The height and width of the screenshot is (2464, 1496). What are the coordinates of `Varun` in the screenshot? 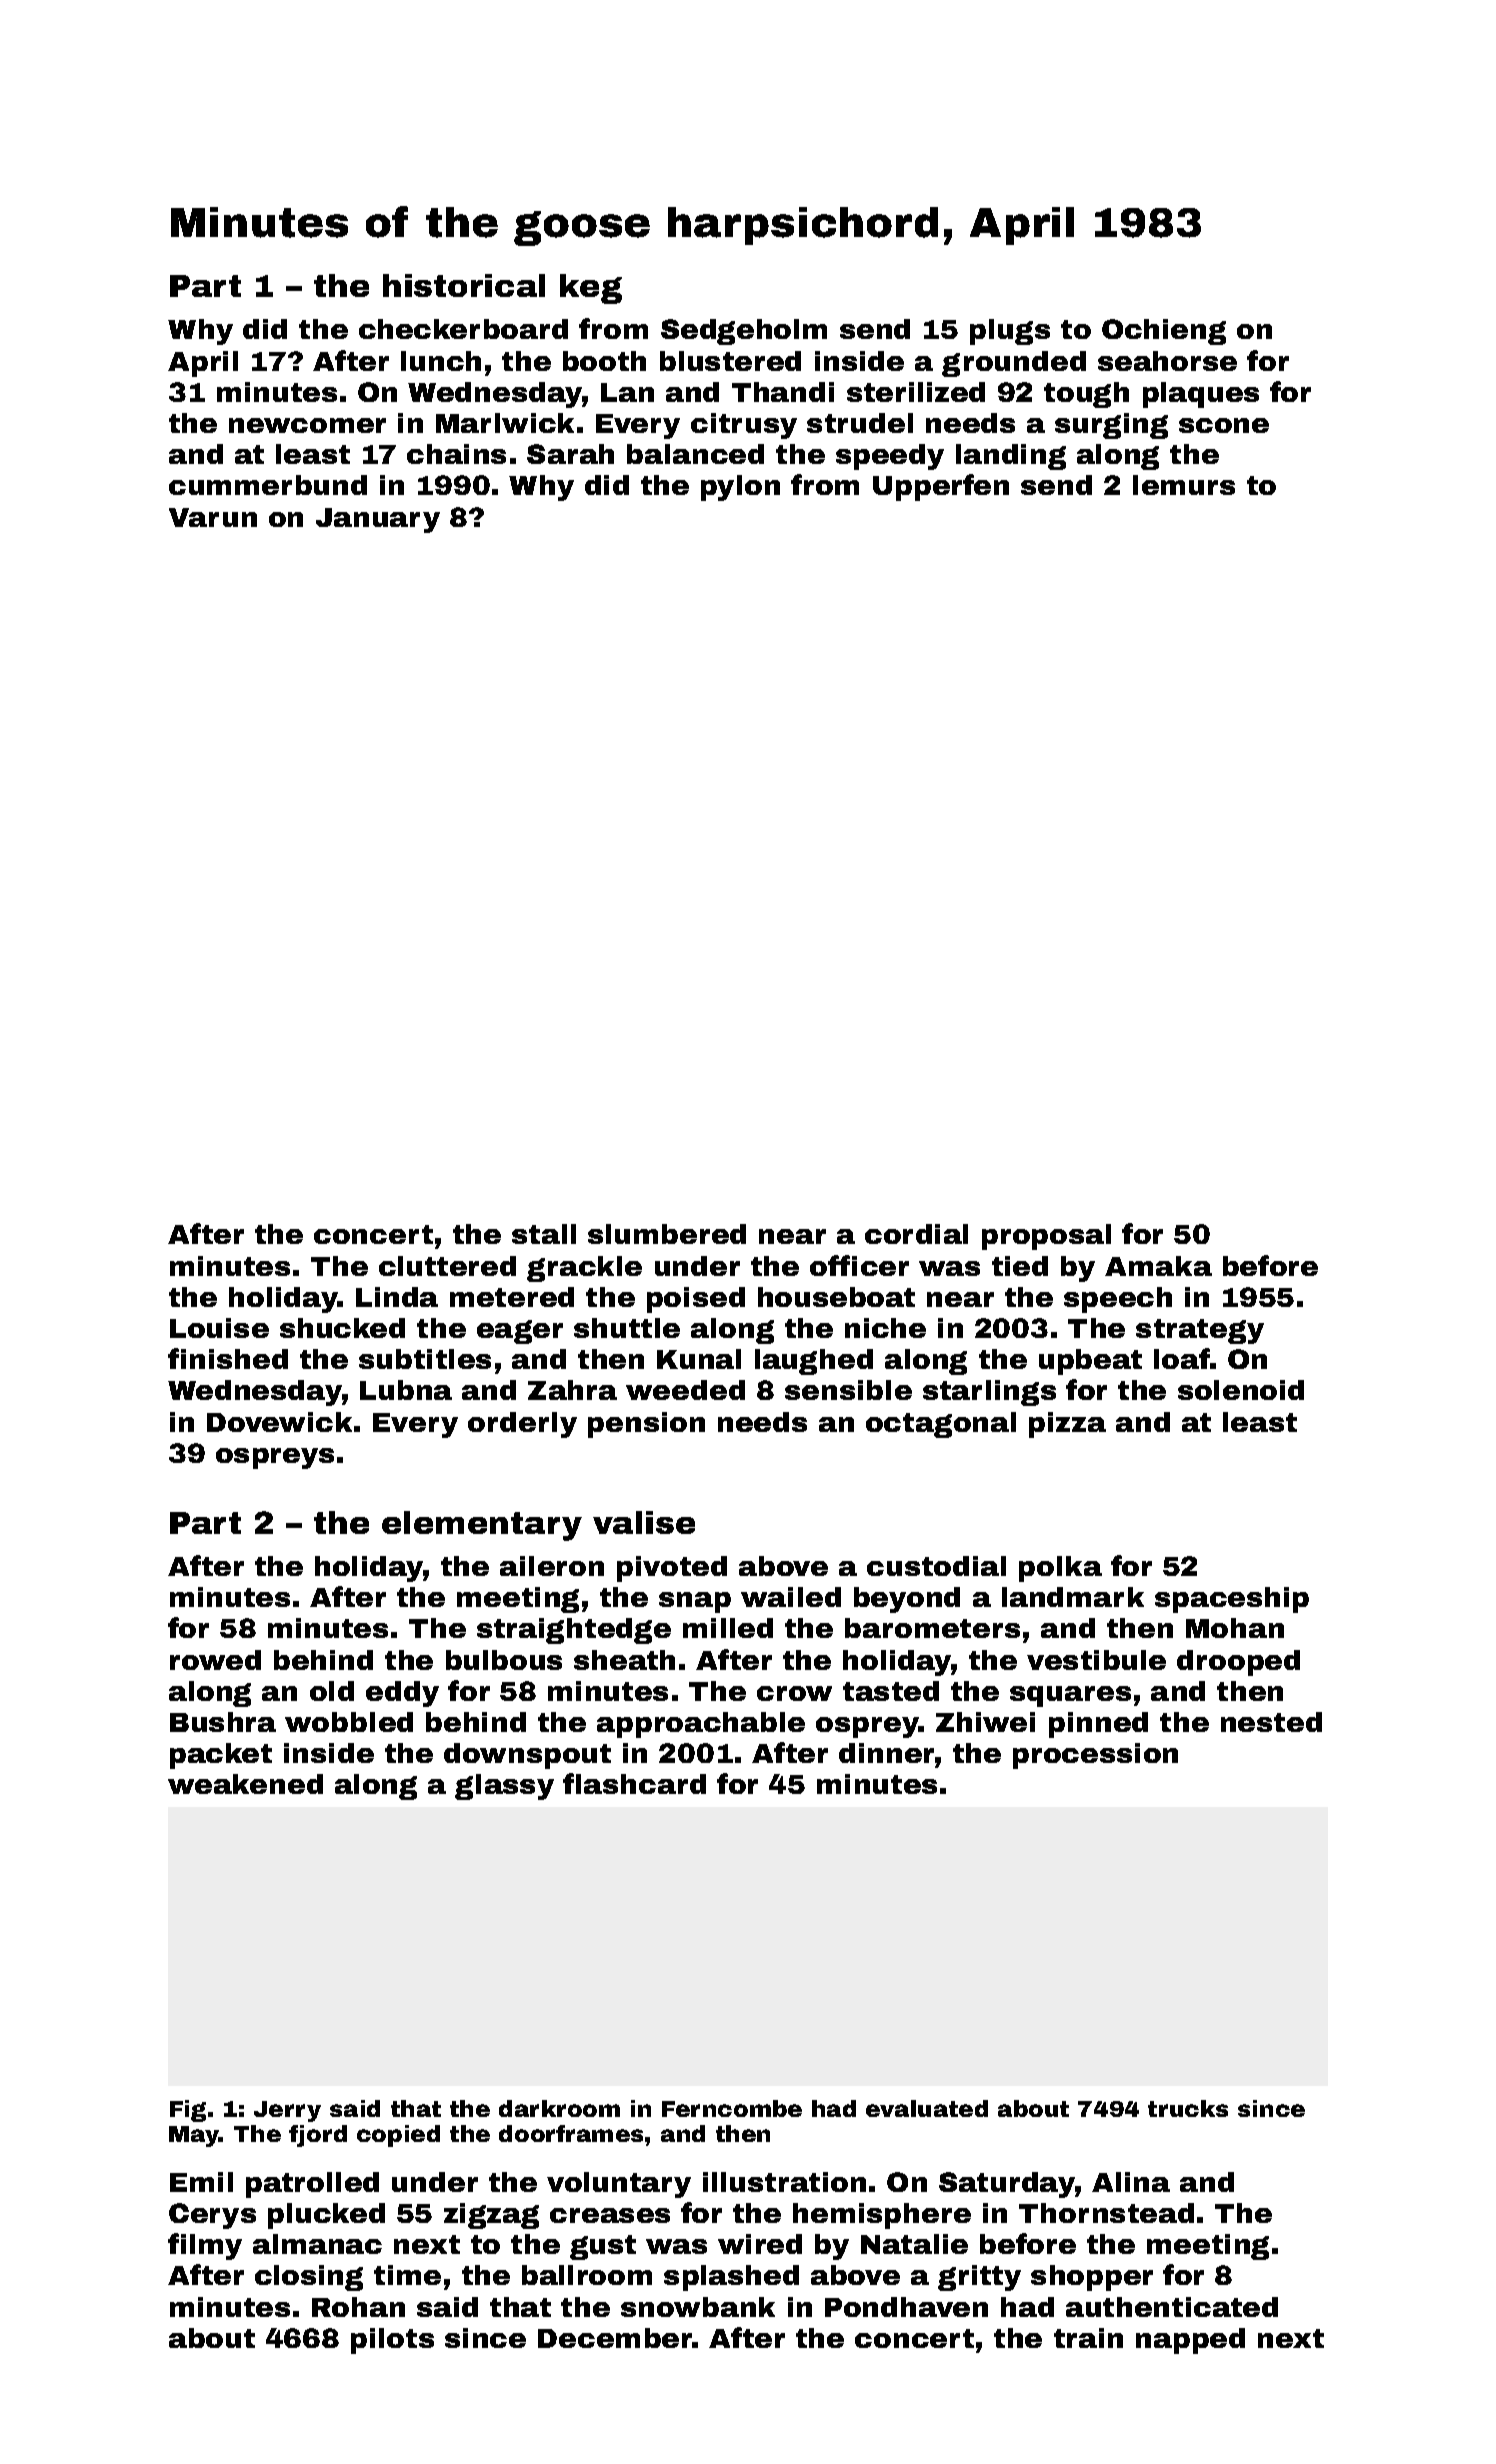 It's located at (213, 517).
